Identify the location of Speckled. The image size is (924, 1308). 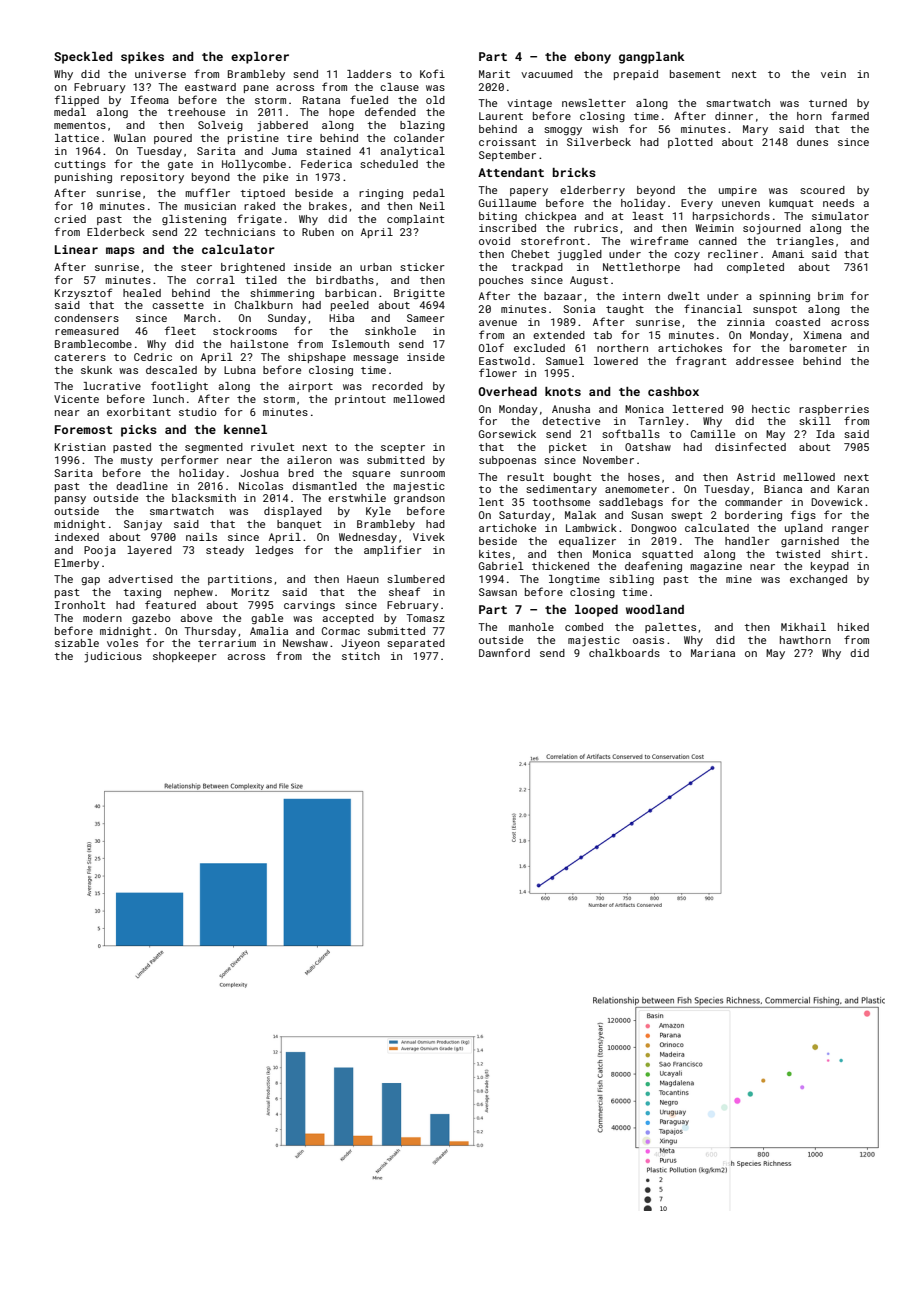
(83, 58).
